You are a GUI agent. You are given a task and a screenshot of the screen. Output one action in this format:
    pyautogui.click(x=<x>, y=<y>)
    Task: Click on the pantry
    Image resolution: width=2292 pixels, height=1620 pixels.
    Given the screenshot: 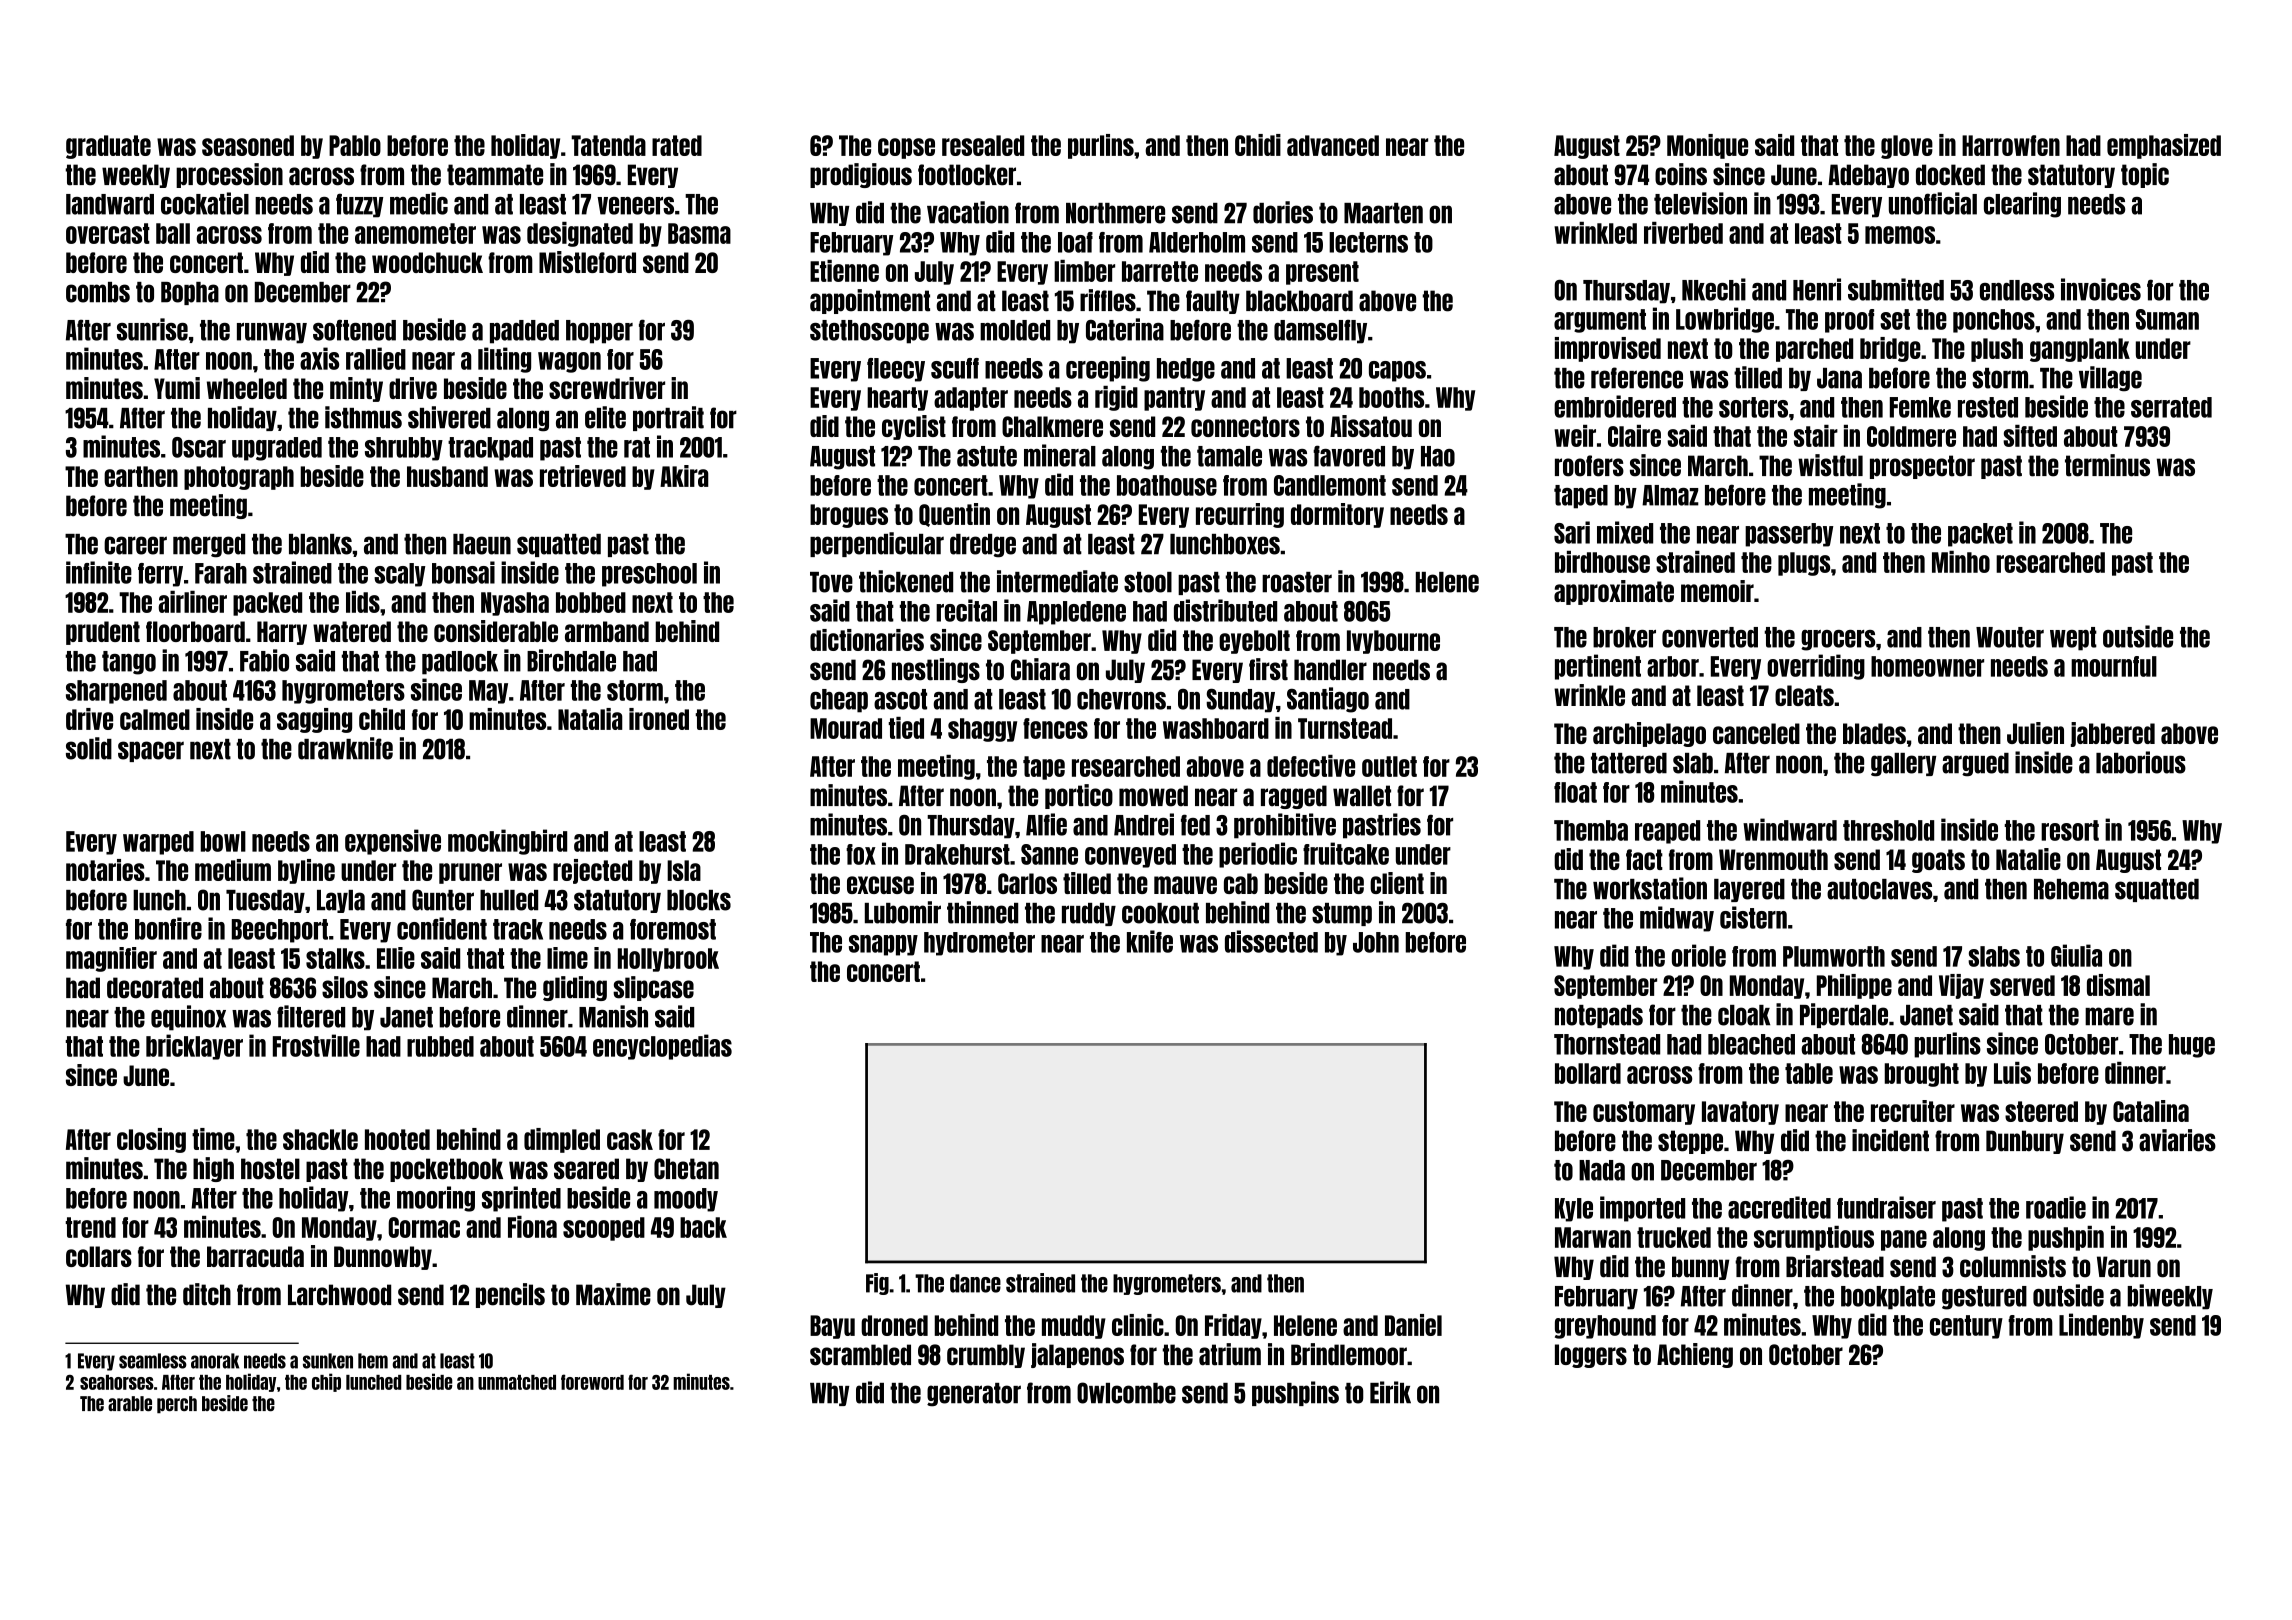 What is the action you would take?
    pyautogui.click(x=1174, y=399)
